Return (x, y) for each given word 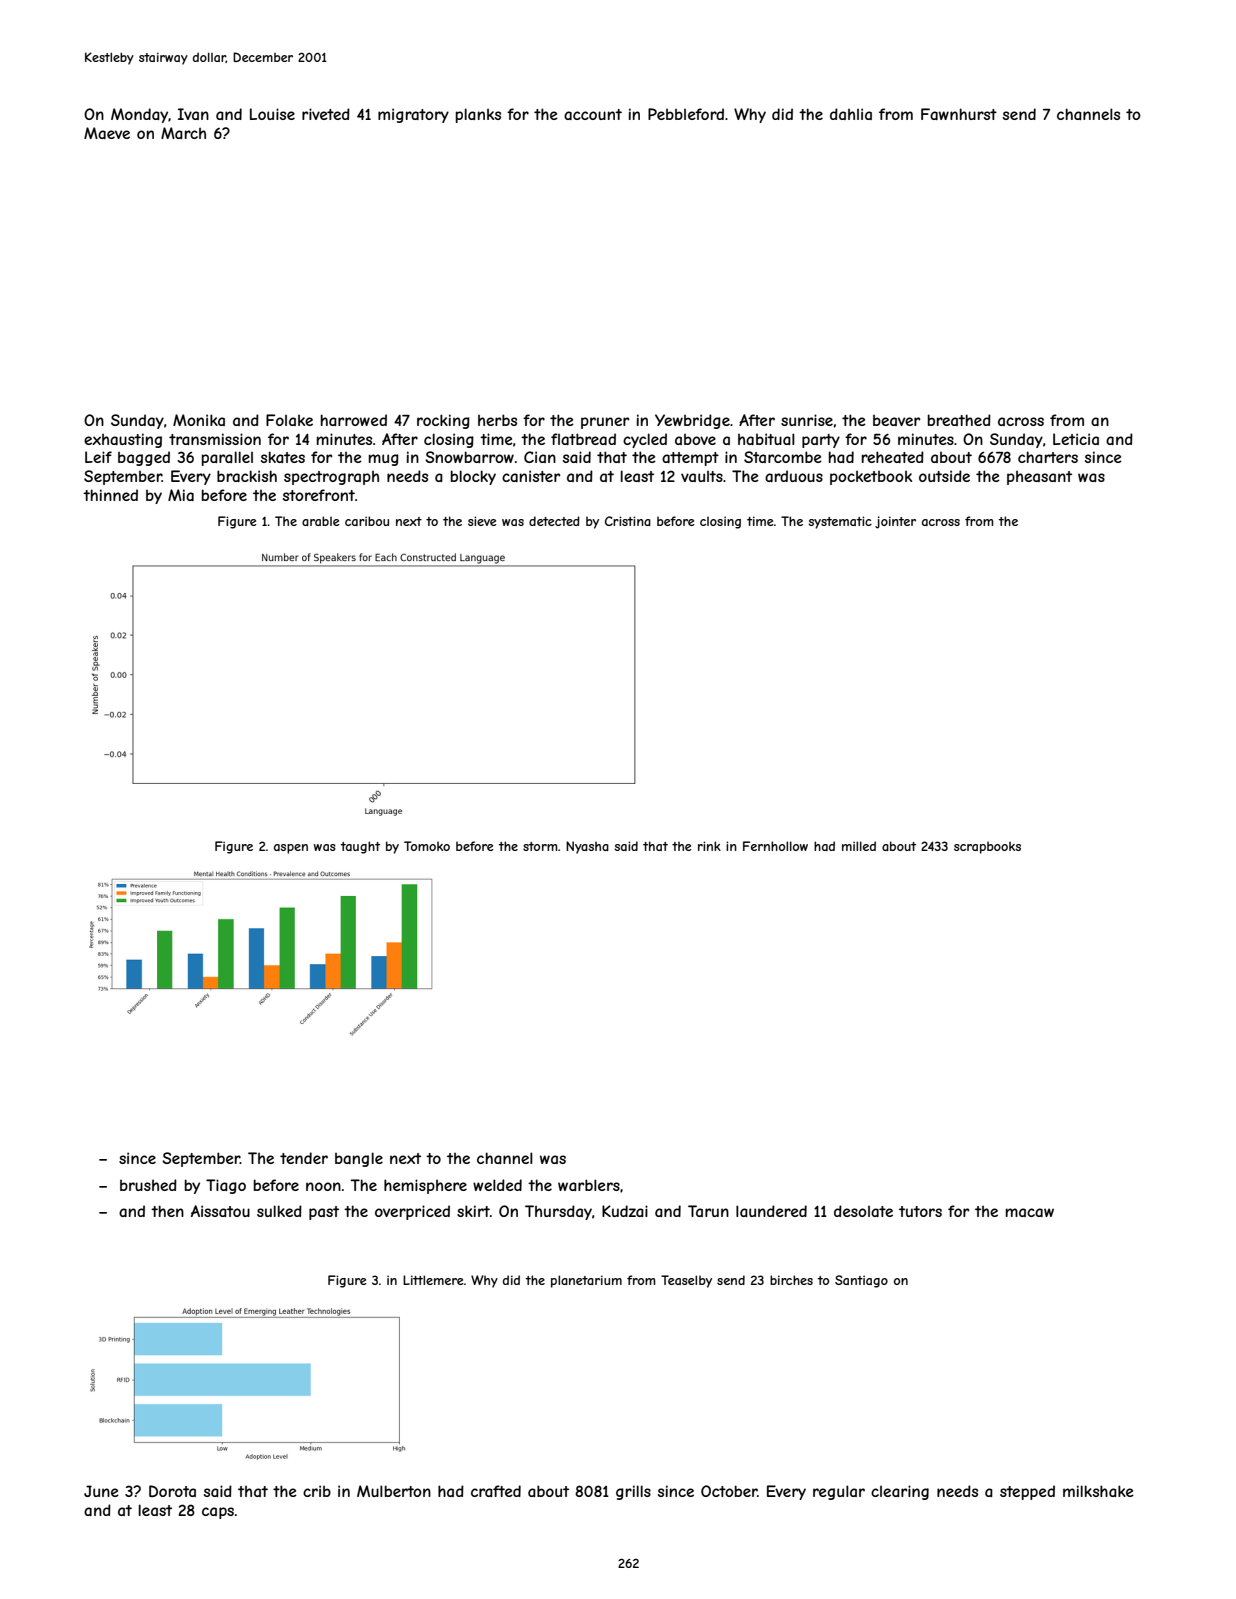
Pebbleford (686, 114)
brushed (148, 1185)
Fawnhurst (959, 114)
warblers (589, 1185)
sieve (482, 521)
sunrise (807, 420)
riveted (326, 114)
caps (218, 1513)
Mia (181, 495)
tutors (920, 1211)
